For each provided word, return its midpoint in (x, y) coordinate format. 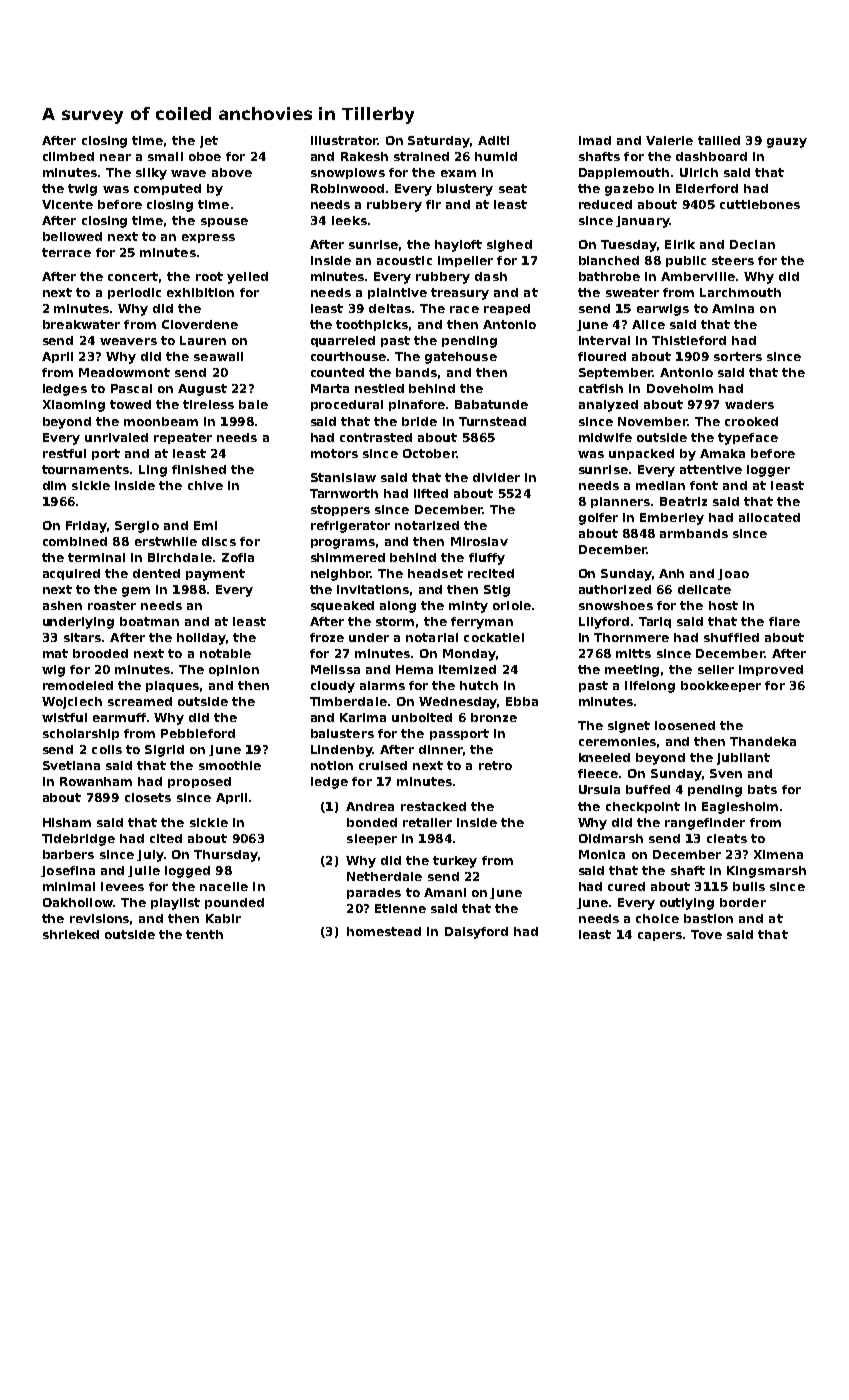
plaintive (397, 293)
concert (133, 276)
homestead (384, 931)
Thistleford (689, 340)
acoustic (404, 260)
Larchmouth (740, 292)
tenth (204, 934)
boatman (149, 621)
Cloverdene (200, 324)
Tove (706, 934)
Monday (469, 655)
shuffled (731, 637)
